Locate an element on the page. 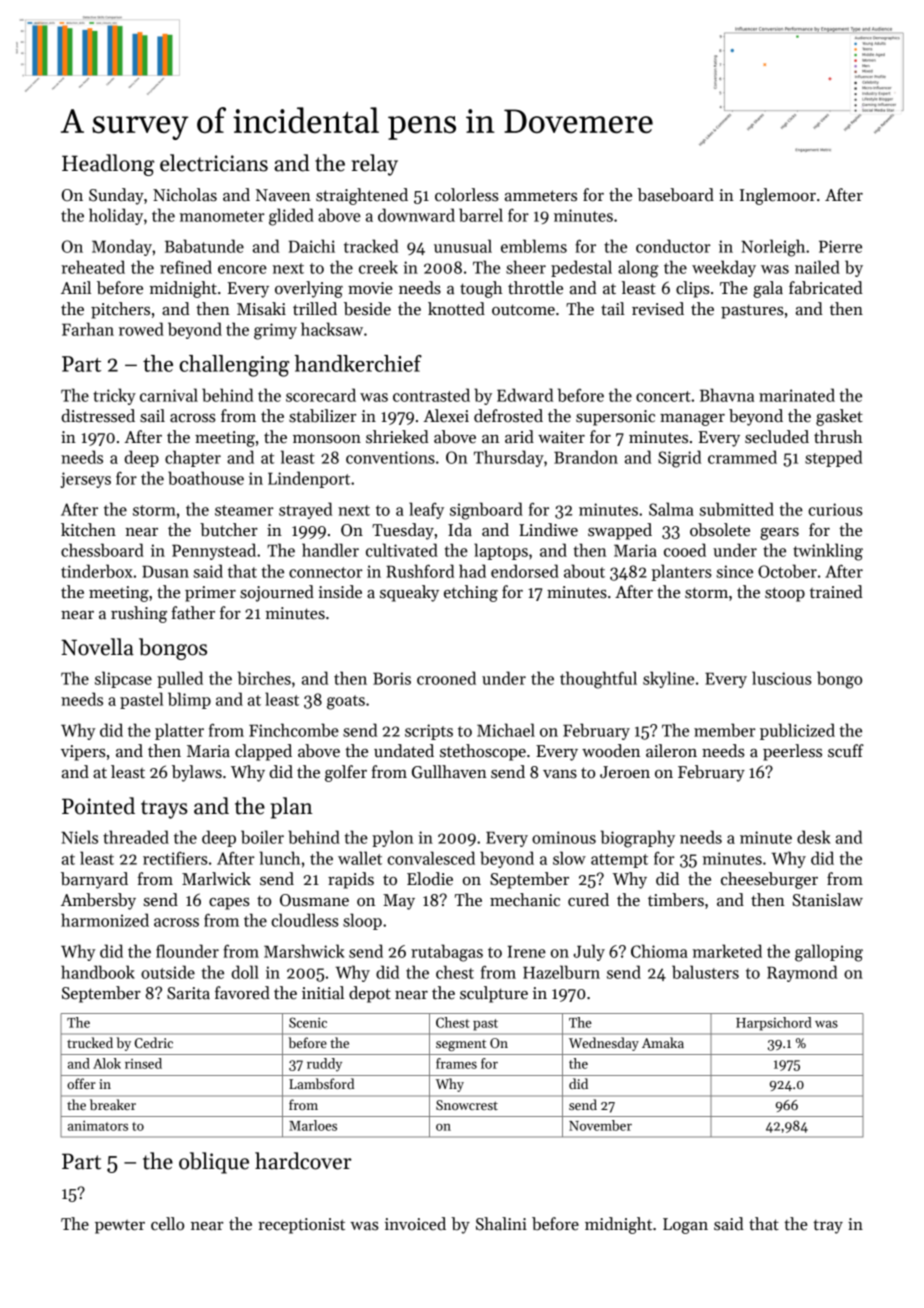 The width and height of the document is (924, 1308). Elodie is located at coordinates (430, 879).
